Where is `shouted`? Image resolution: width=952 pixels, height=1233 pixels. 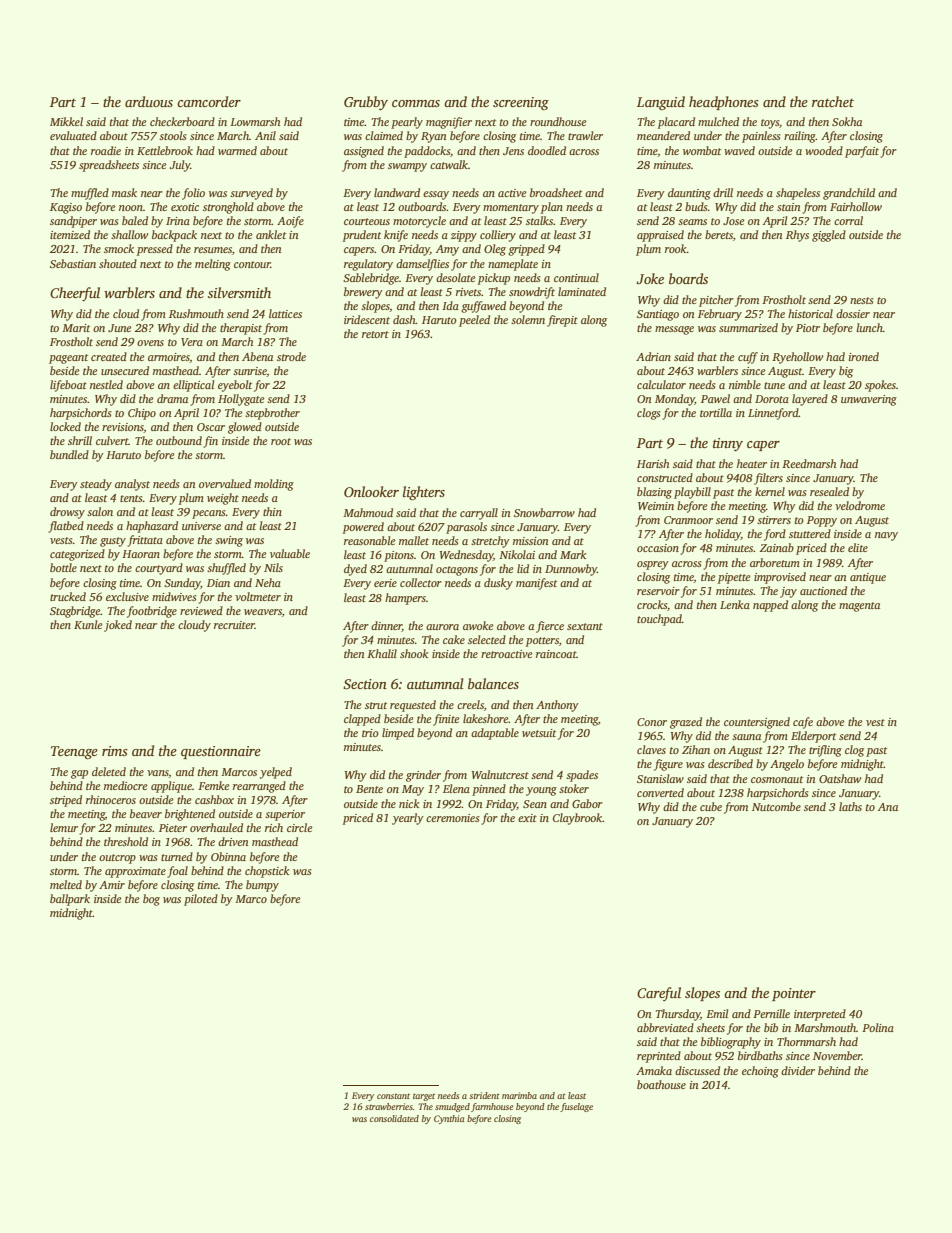
shouted is located at coordinates (118, 263).
